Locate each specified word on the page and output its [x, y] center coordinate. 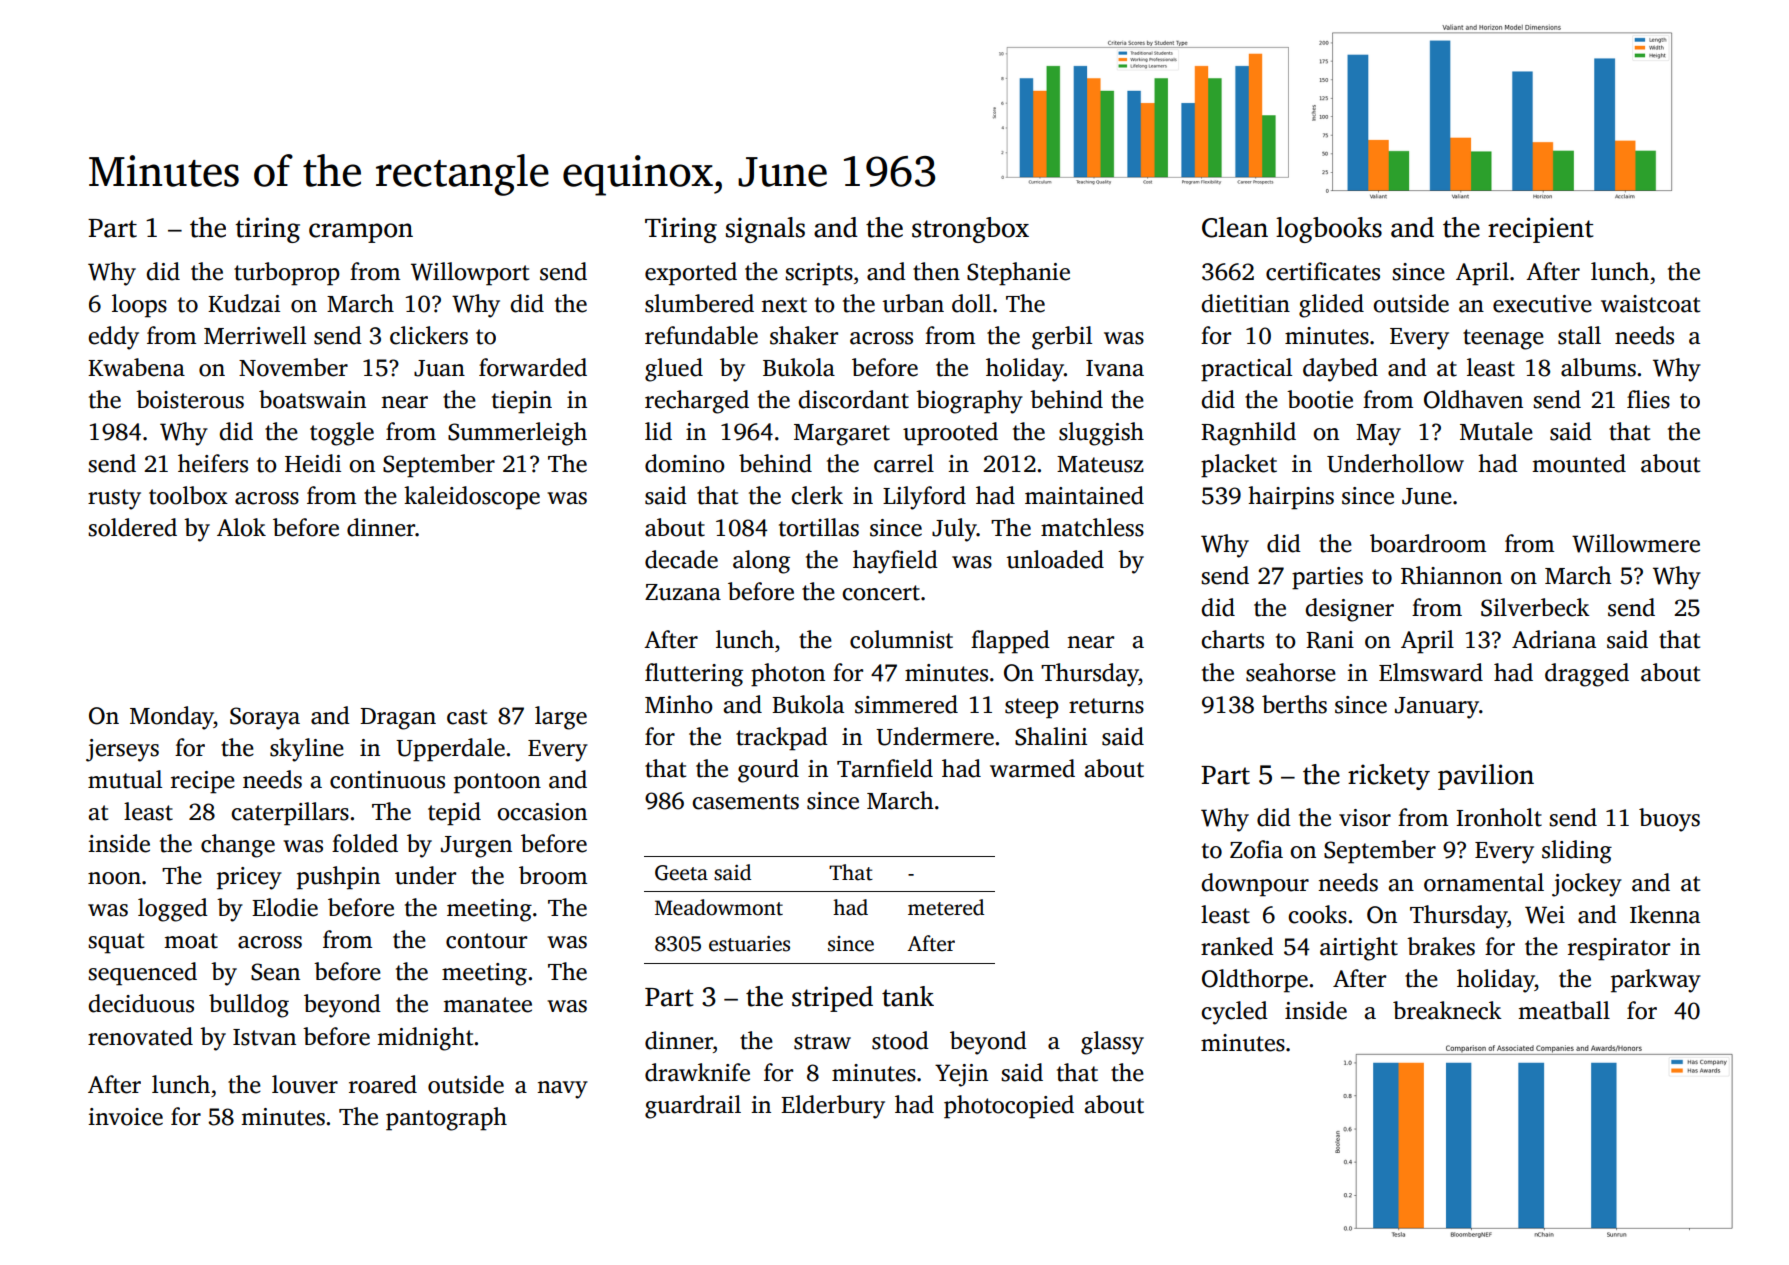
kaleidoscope [472, 498]
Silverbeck [1535, 607]
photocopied [1009, 1107]
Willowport [470, 274]
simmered [906, 704]
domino [685, 463]
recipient [1540, 230]
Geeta [681, 873]
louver [305, 1084]
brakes [1441, 946]
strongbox [970, 230]
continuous [387, 780]
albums [1598, 367]
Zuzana [683, 592]
